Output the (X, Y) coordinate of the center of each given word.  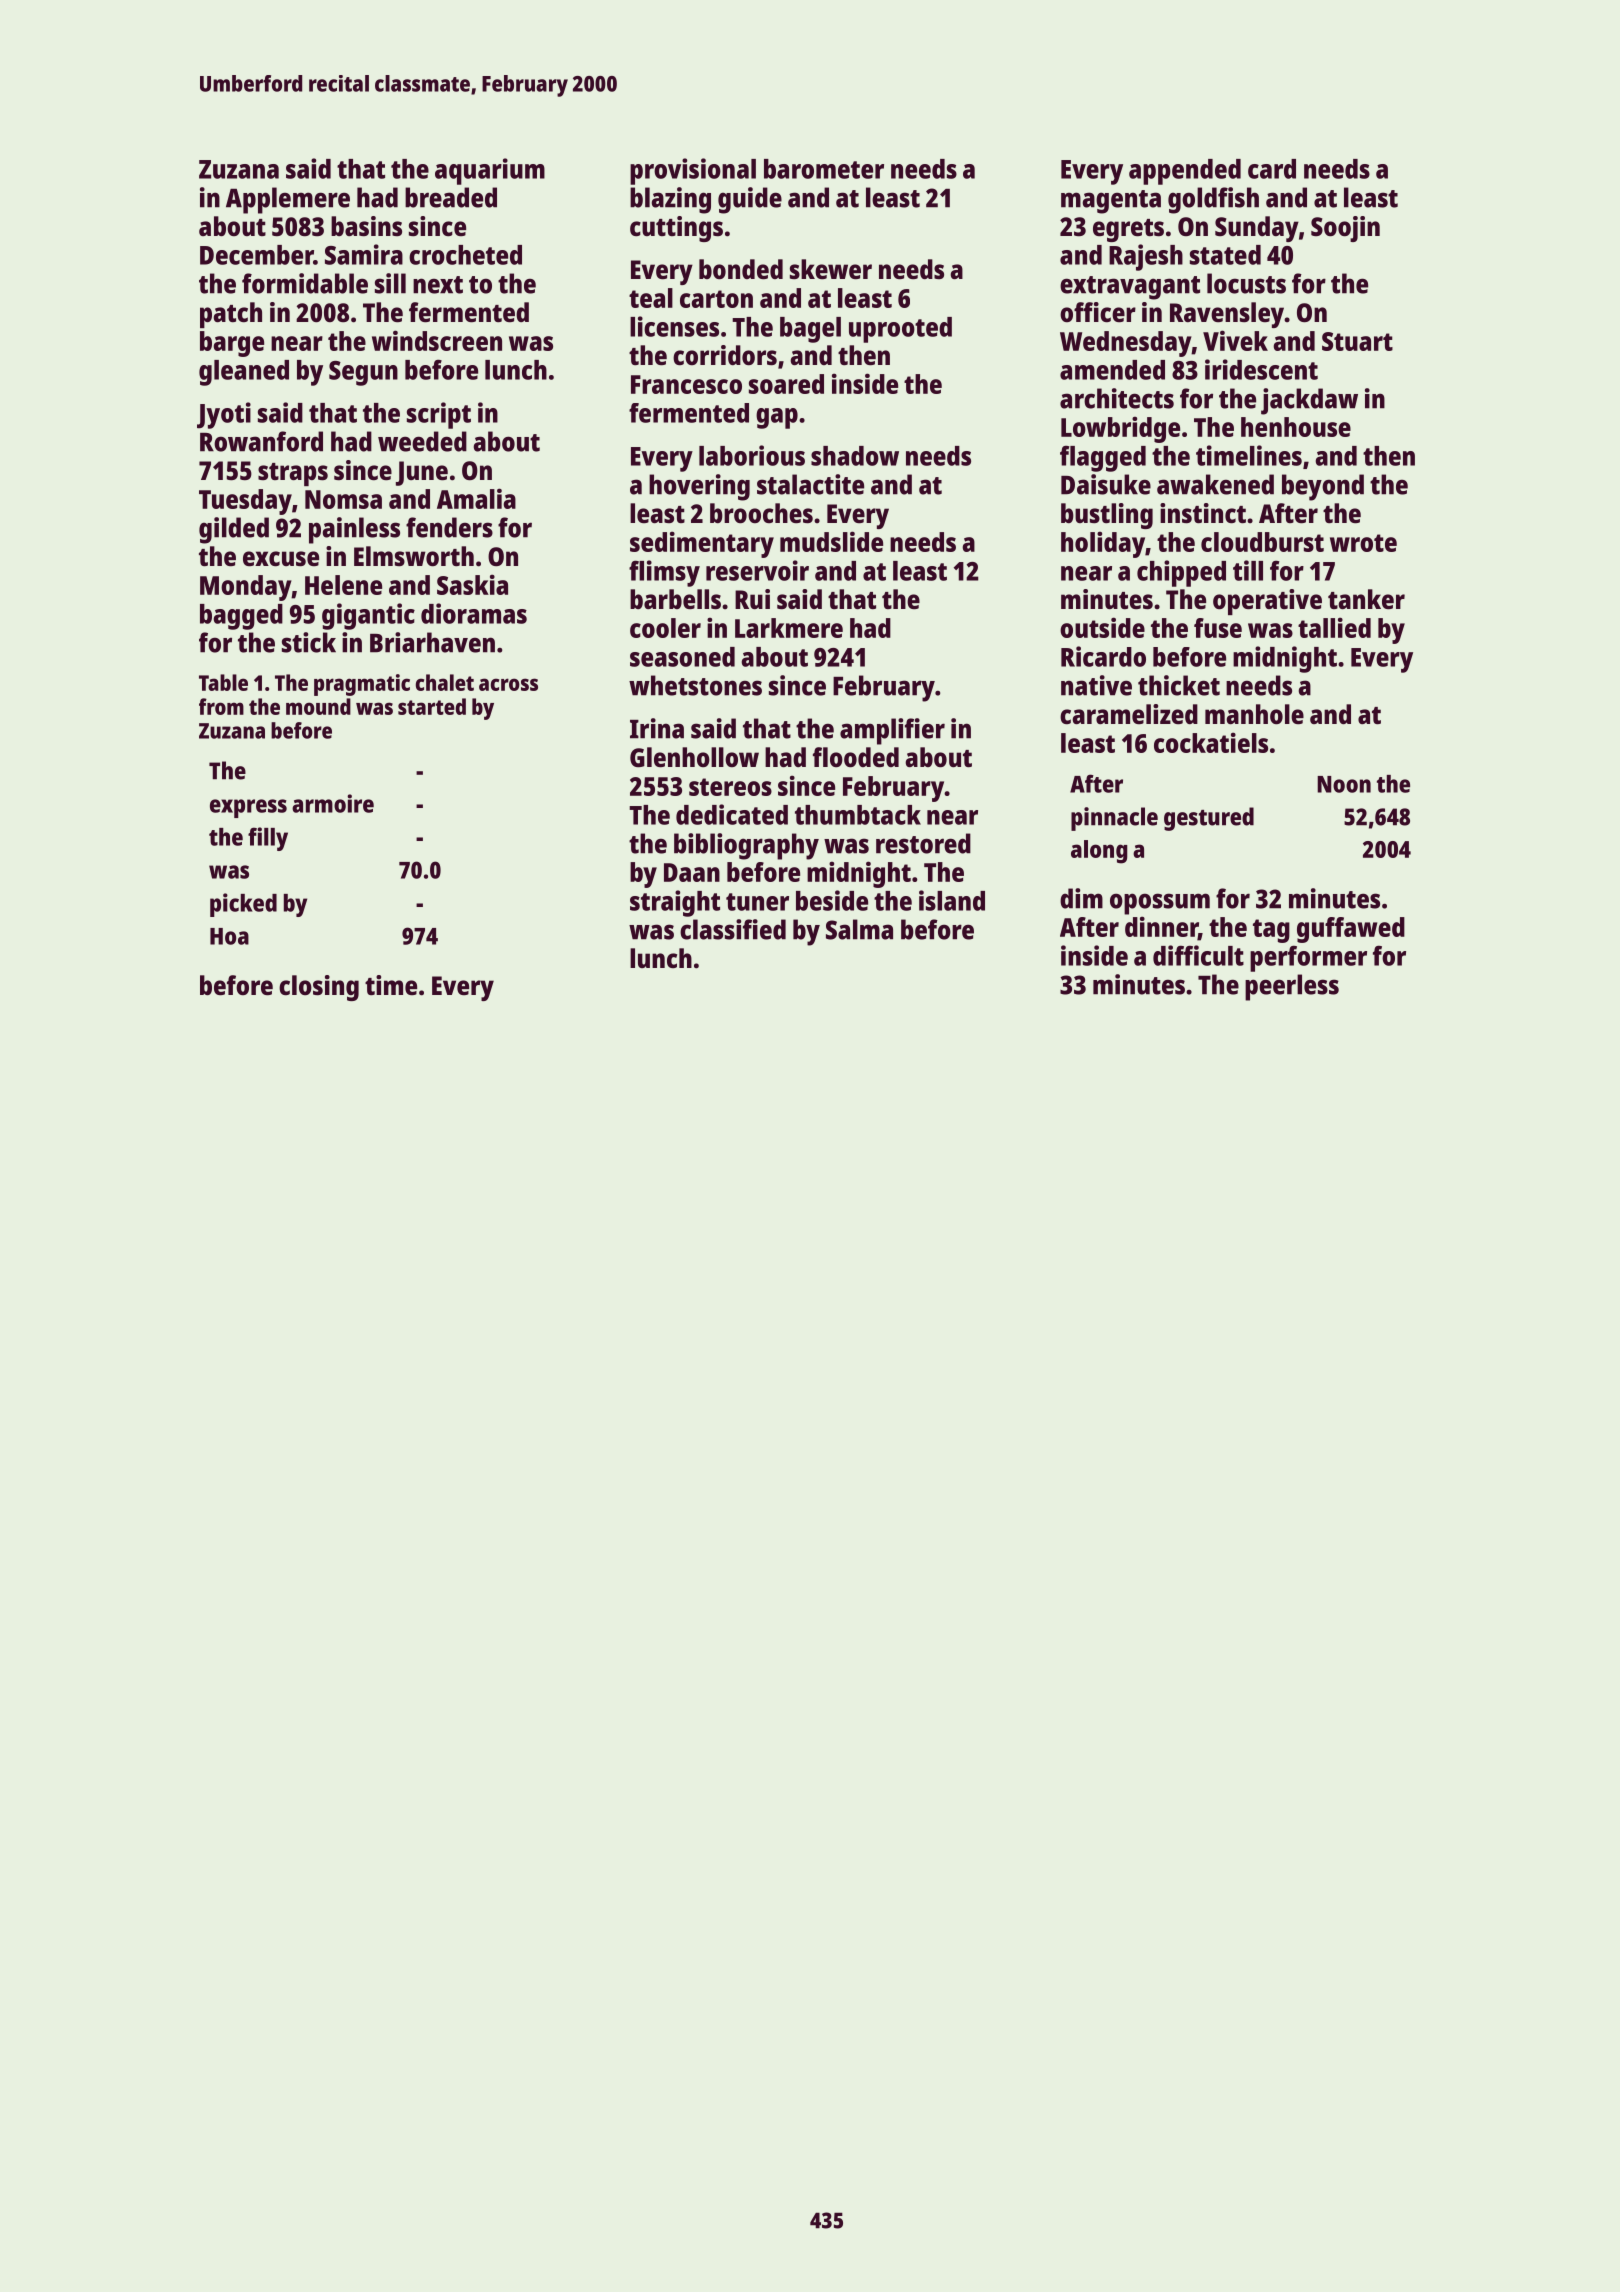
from (221, 706)
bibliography (746, 846)
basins (366, 226)
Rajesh (1146, 257)
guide (750, 200)
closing (319, 988)
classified (733, 929)
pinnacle (1114, 819)
